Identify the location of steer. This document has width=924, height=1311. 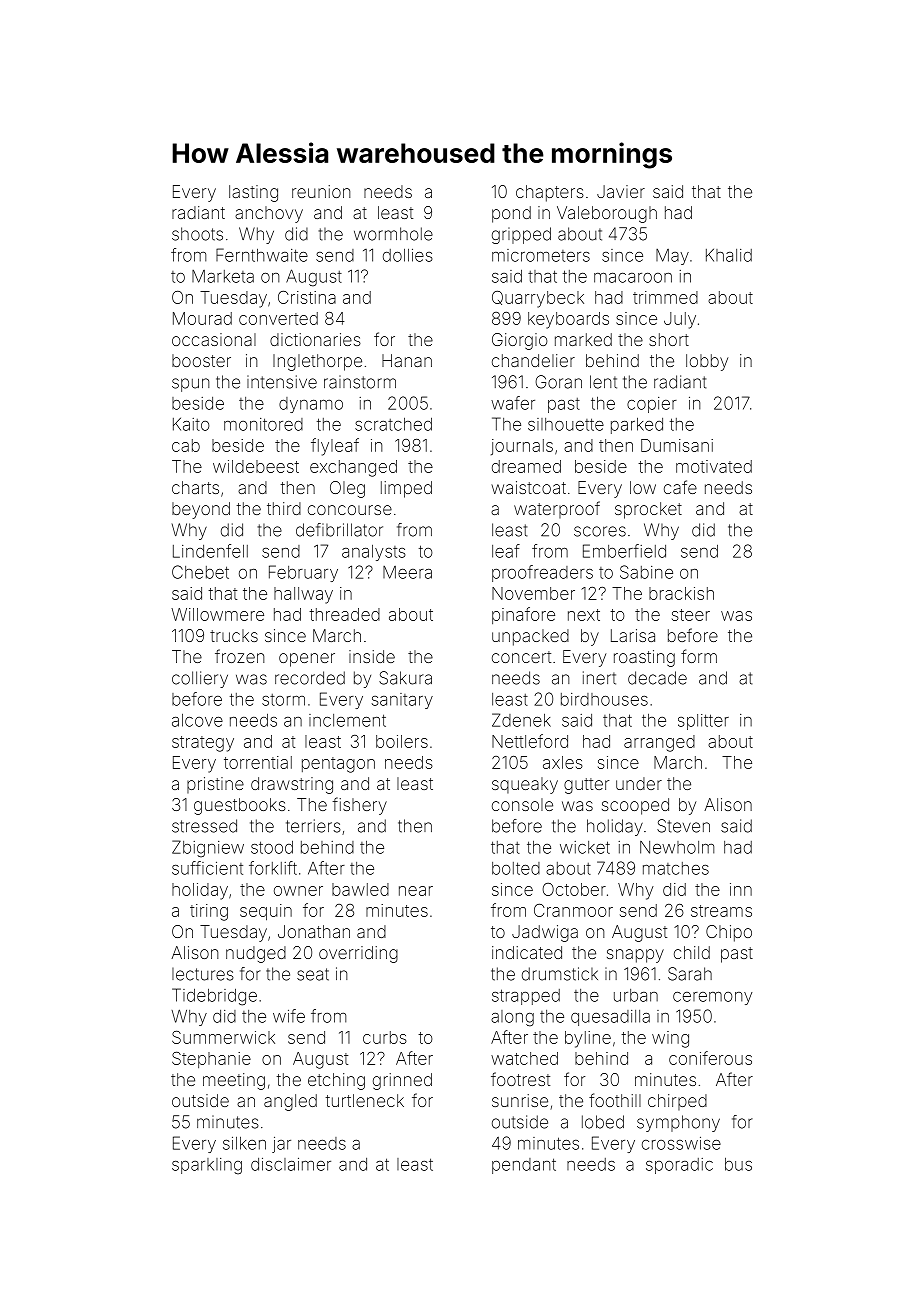
(691, 615).
